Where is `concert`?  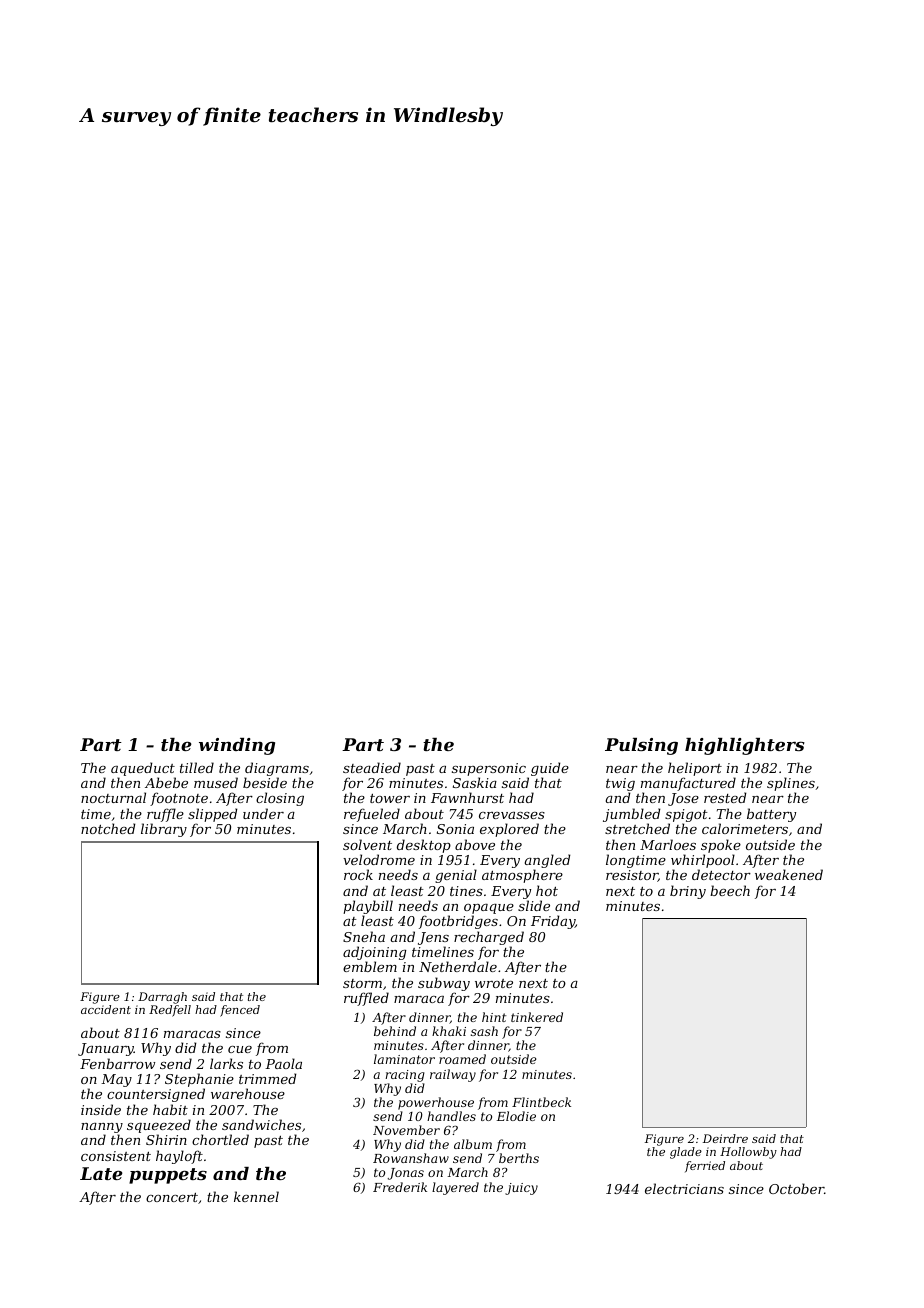
concert is located at coordinates (172, 1197).
